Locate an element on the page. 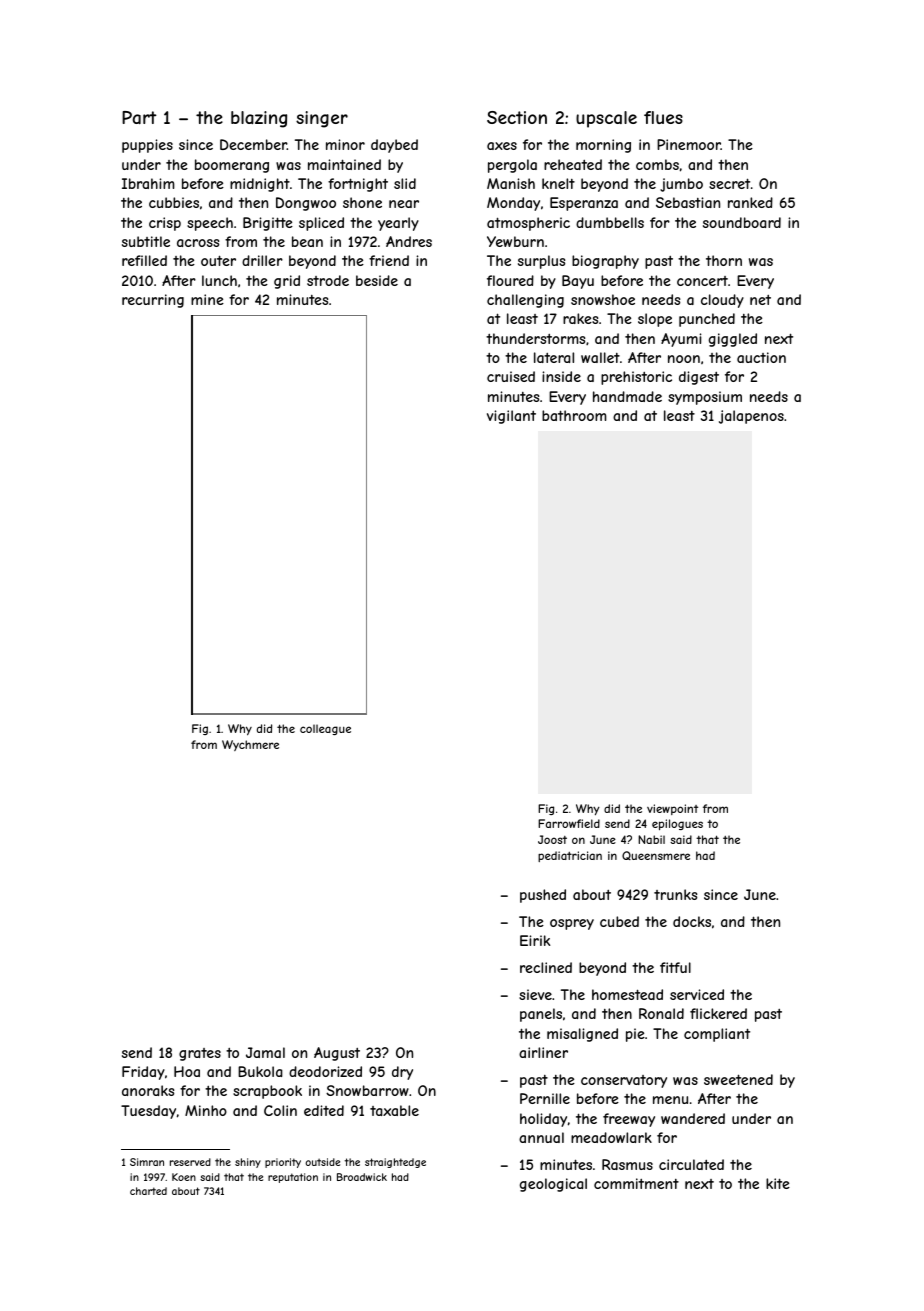  Part is located at coordinates (139, 117).
